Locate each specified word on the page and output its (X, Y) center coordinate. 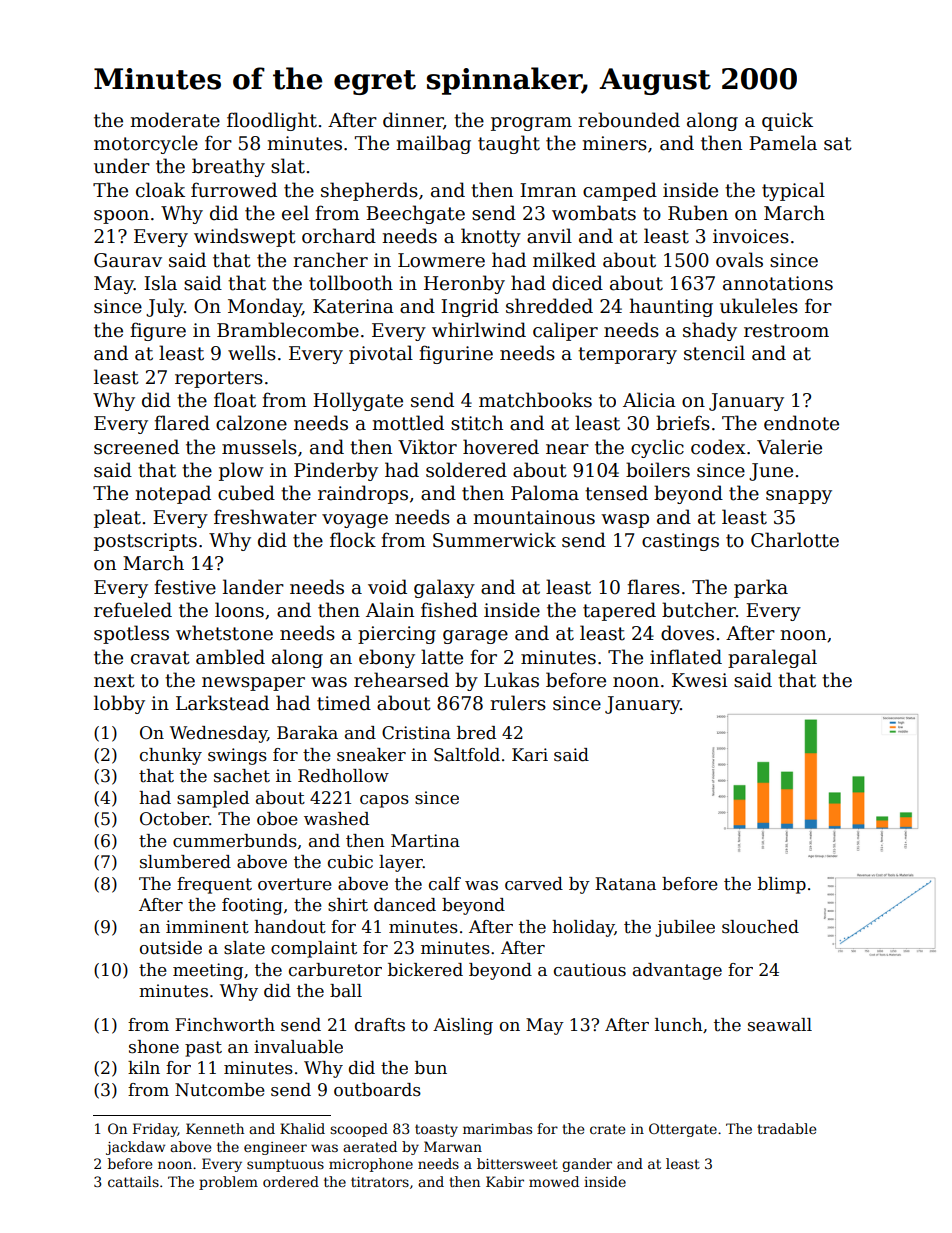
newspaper (253, 684)
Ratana (625, 884)
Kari (530, 754)
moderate (175, 120)
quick (787, 121)
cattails (133, 1181)
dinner (413, 120)
